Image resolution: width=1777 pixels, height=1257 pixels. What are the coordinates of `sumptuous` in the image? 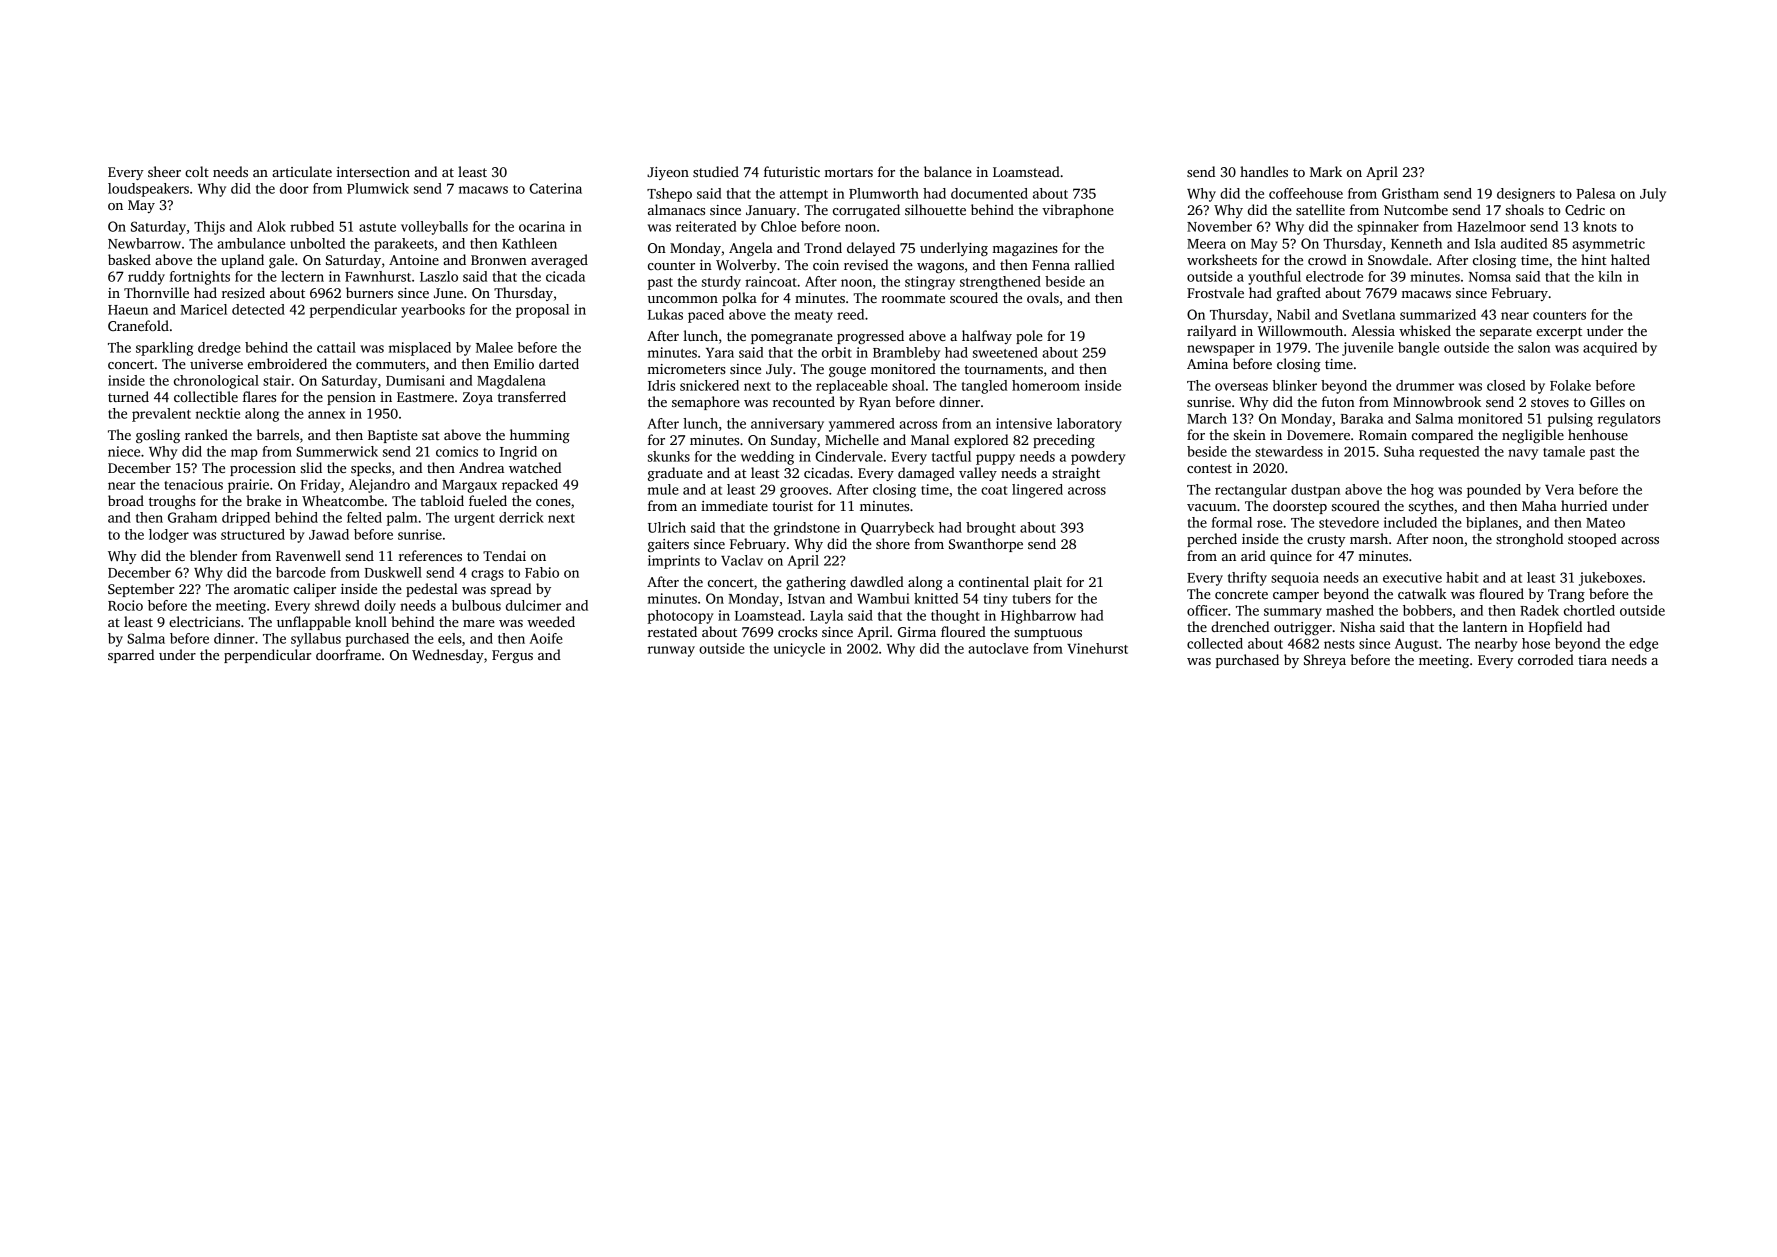 It's located at (1048, 634).
